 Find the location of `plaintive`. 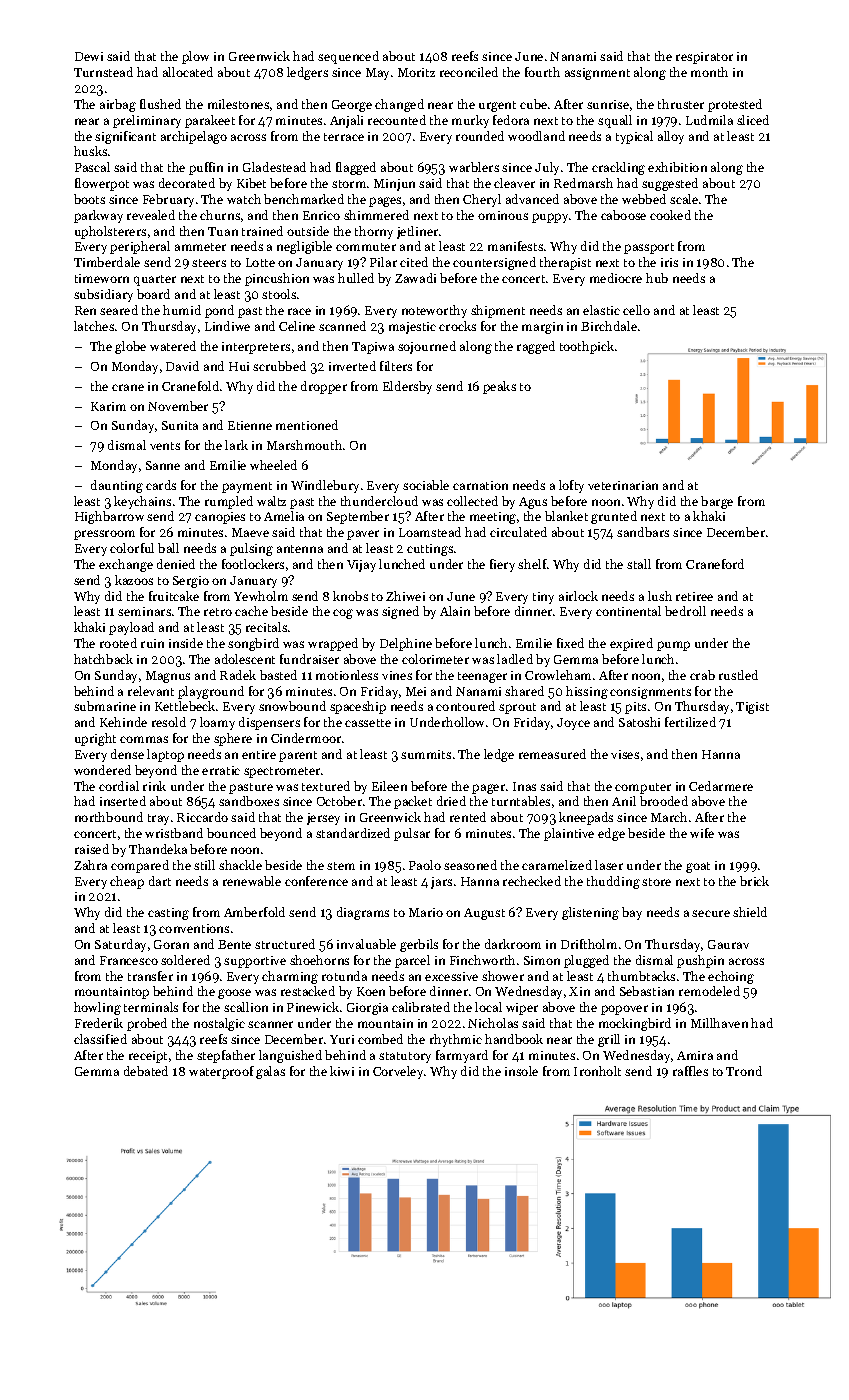

plaintive is located at coordinates (569, 834).
